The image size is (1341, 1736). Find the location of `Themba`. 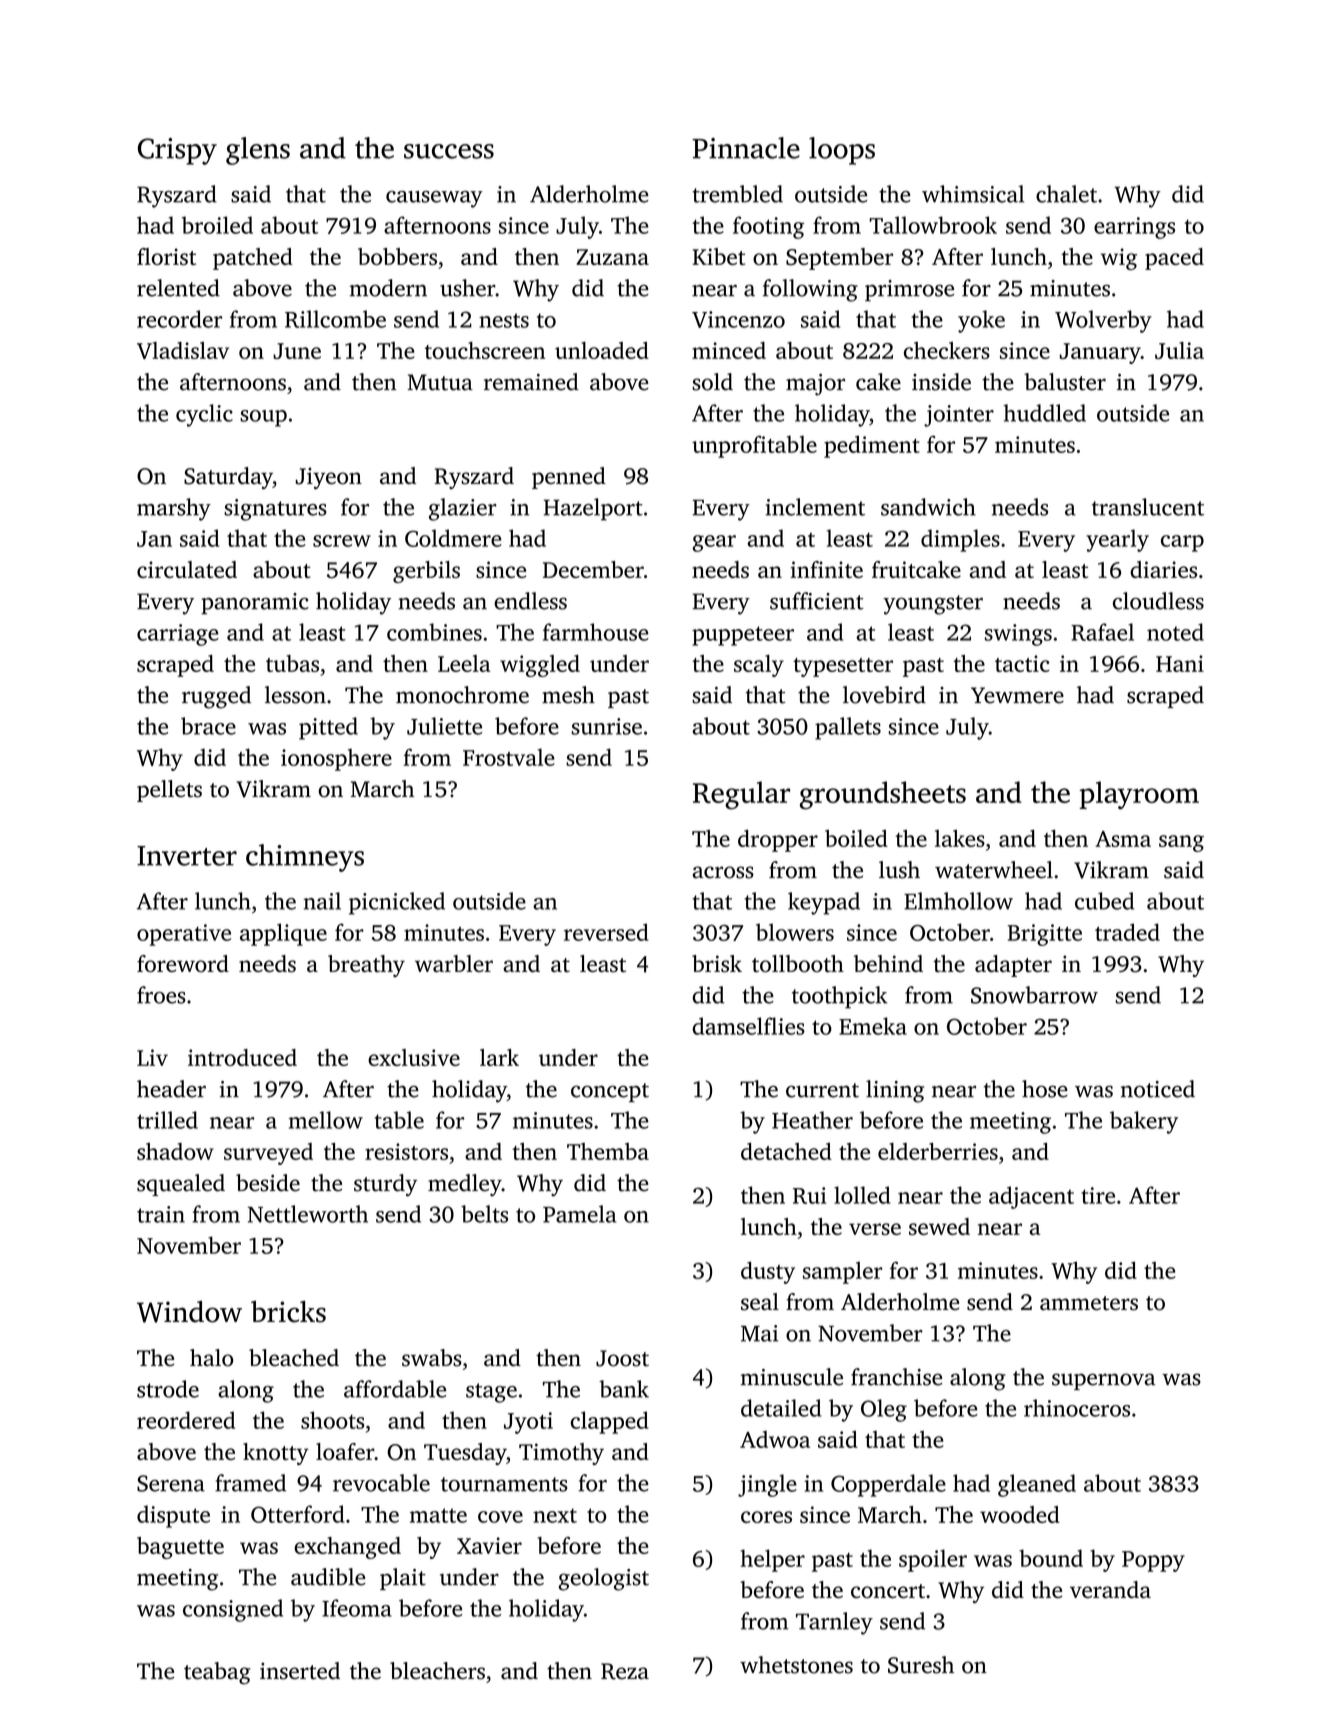

Themba is located at coordinates (608, 1151).
